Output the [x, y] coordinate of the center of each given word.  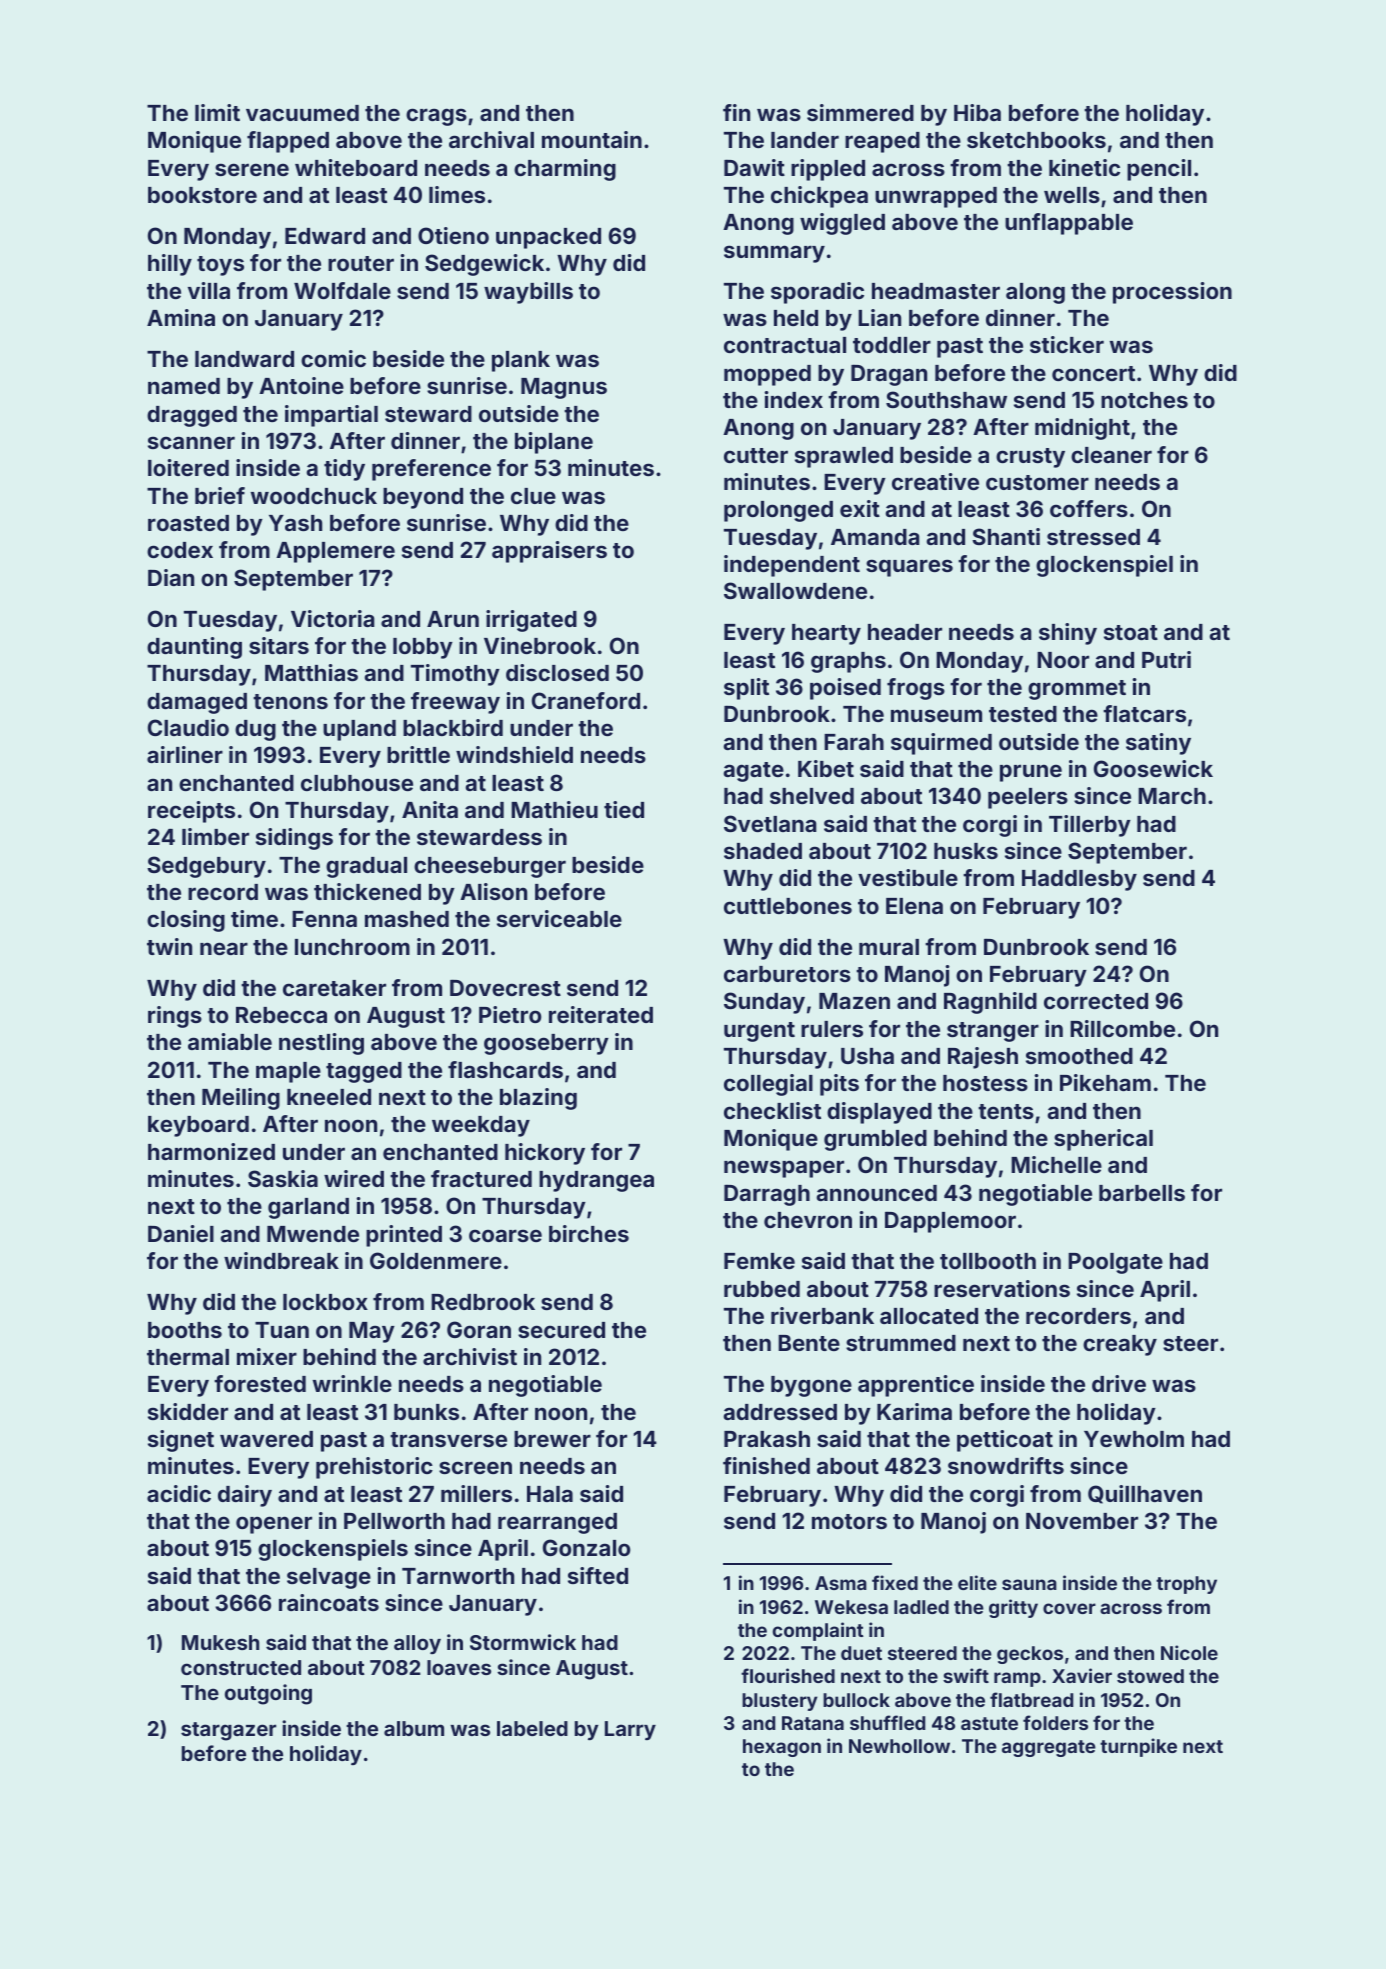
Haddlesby [1079, 880]
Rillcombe [1122, 1028]
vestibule [908, 877]
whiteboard [356, 167]
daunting [194, 648]
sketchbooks [1036, 140]
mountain [592, 139]
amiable [230, 1041]
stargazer [228, 1731]
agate [753, 772]
